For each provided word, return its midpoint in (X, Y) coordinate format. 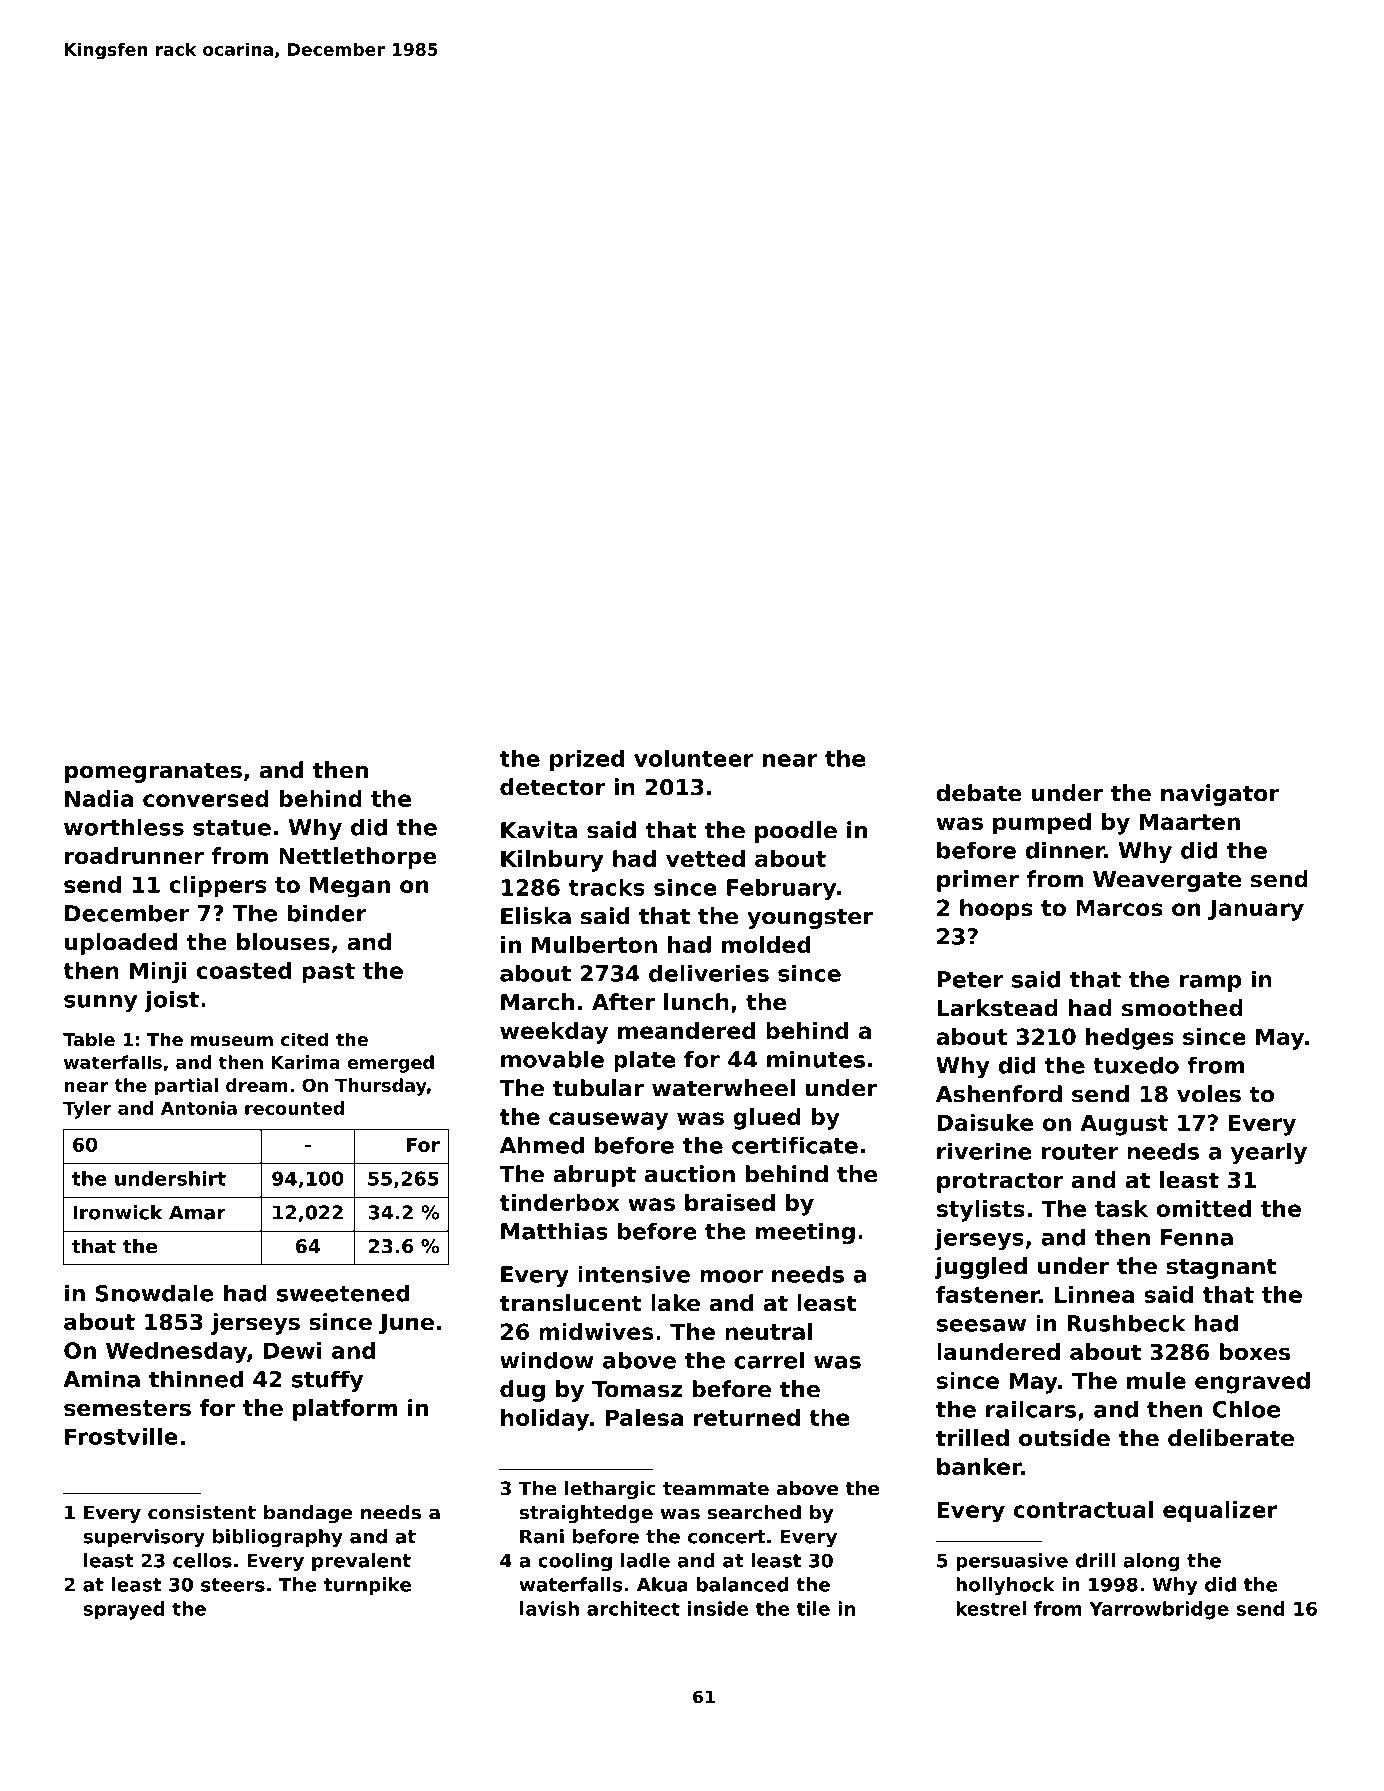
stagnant (1222, 1268)
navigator (1220, 795)
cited (304, 1039)
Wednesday (176, 1353)
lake (675, 1303)
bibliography (278, 1538)
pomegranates (153, 772)
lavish (549, 1608)
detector (552, 787)
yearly (1269, 1153)
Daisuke (985, 1122)
